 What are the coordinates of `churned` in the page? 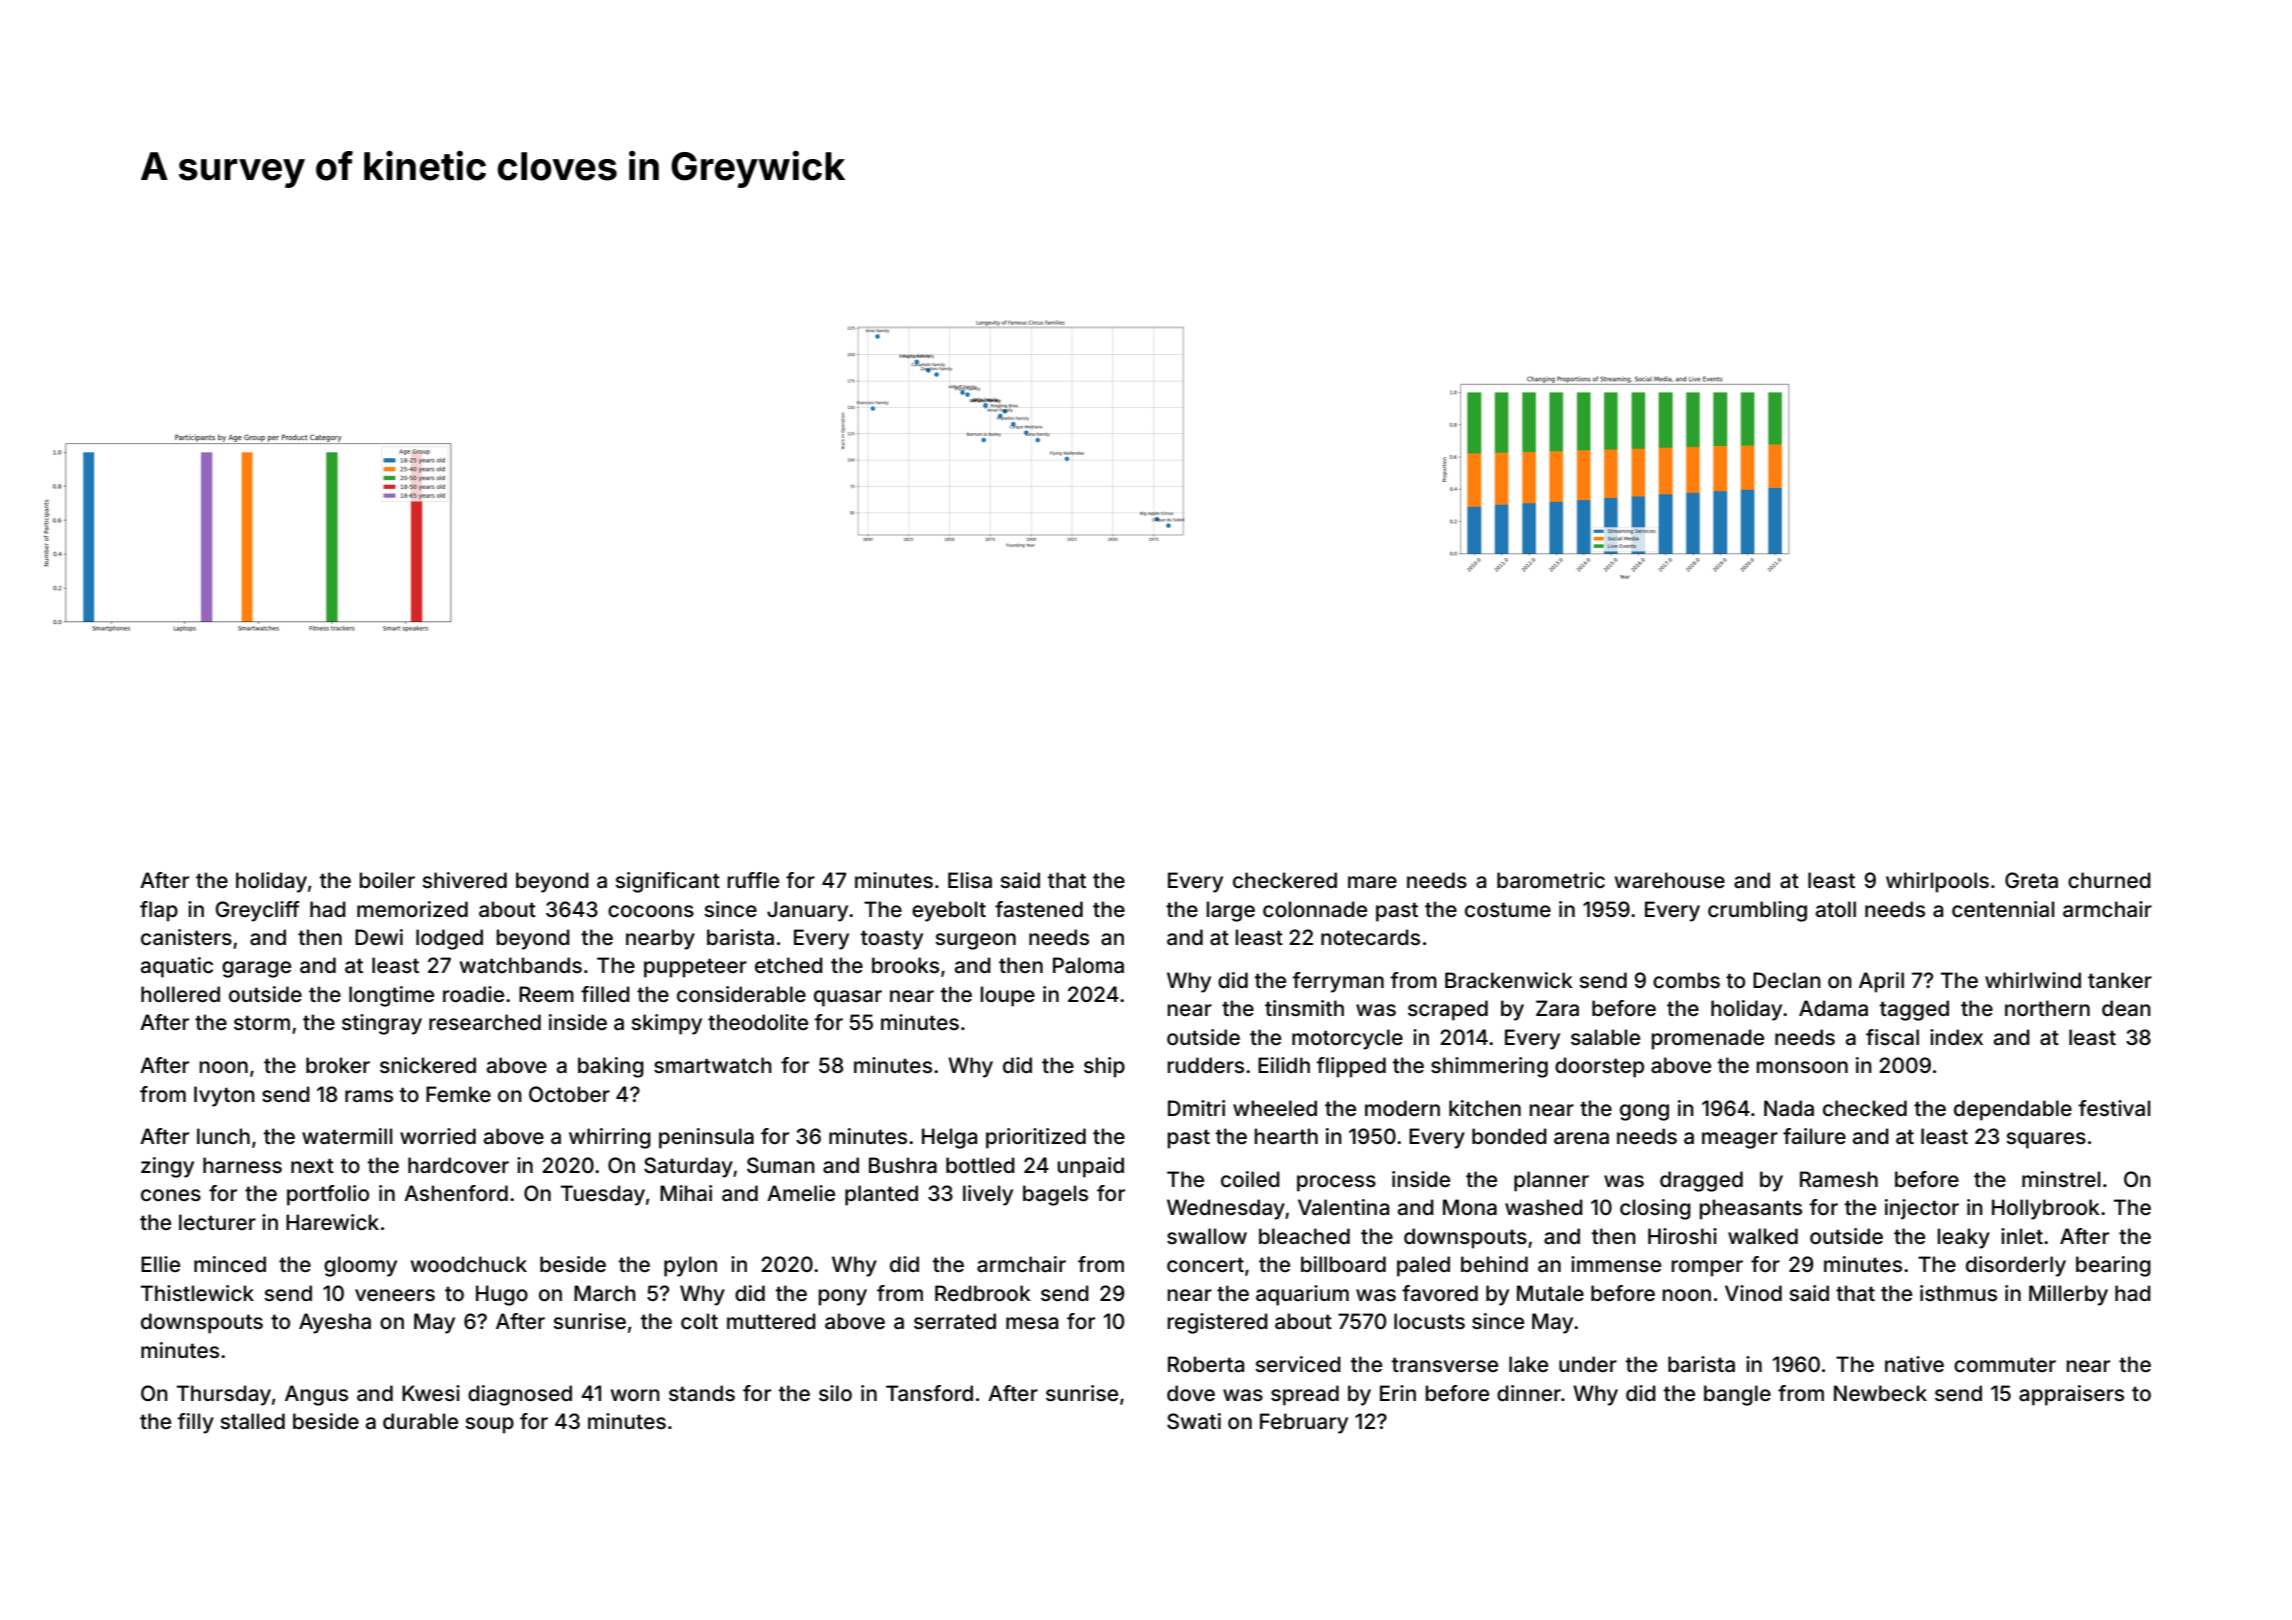 It's located at (2109, 880).
